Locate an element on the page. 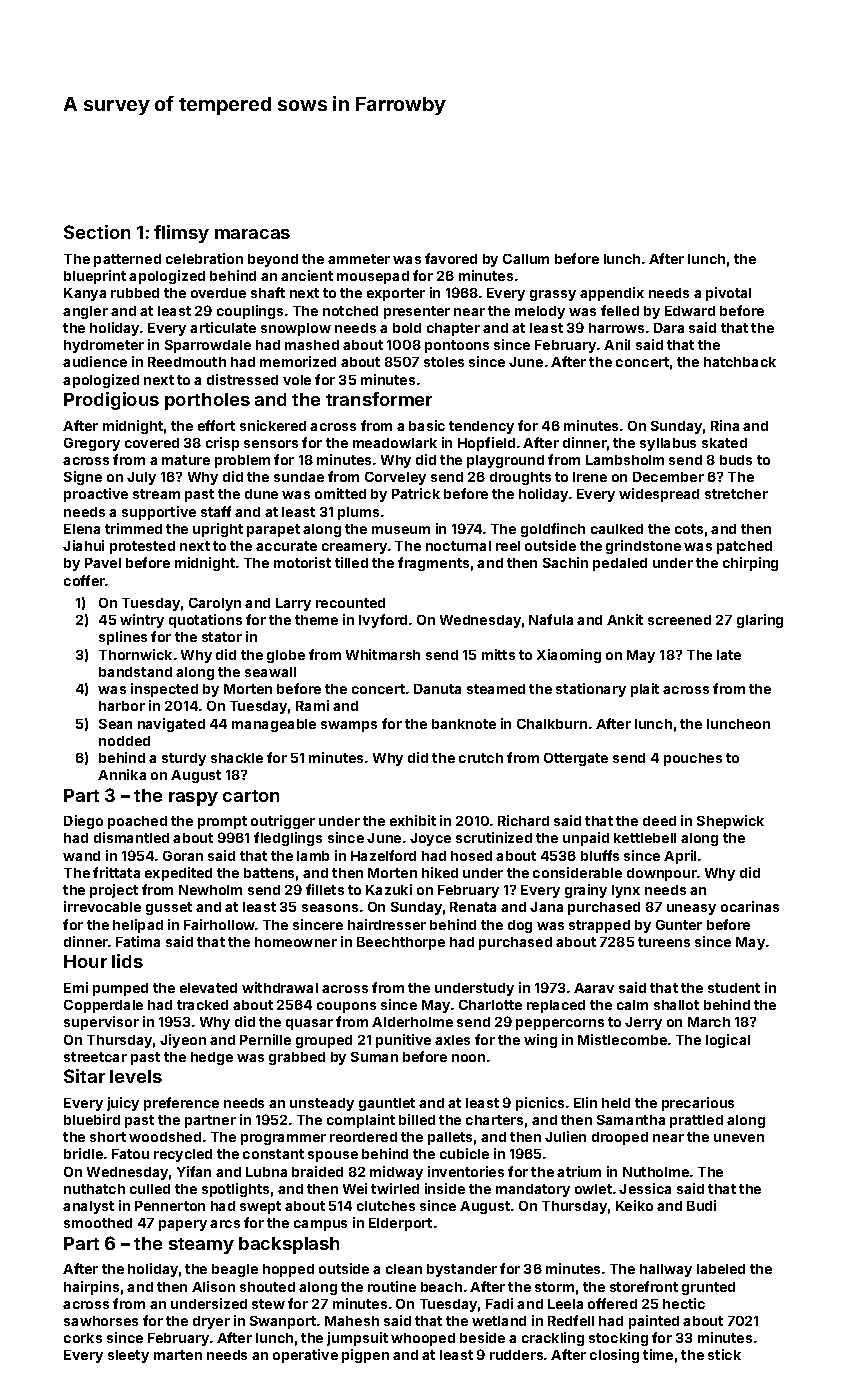 The image size is (849, 1400). sturdy is located at coordinates (184, 759).
